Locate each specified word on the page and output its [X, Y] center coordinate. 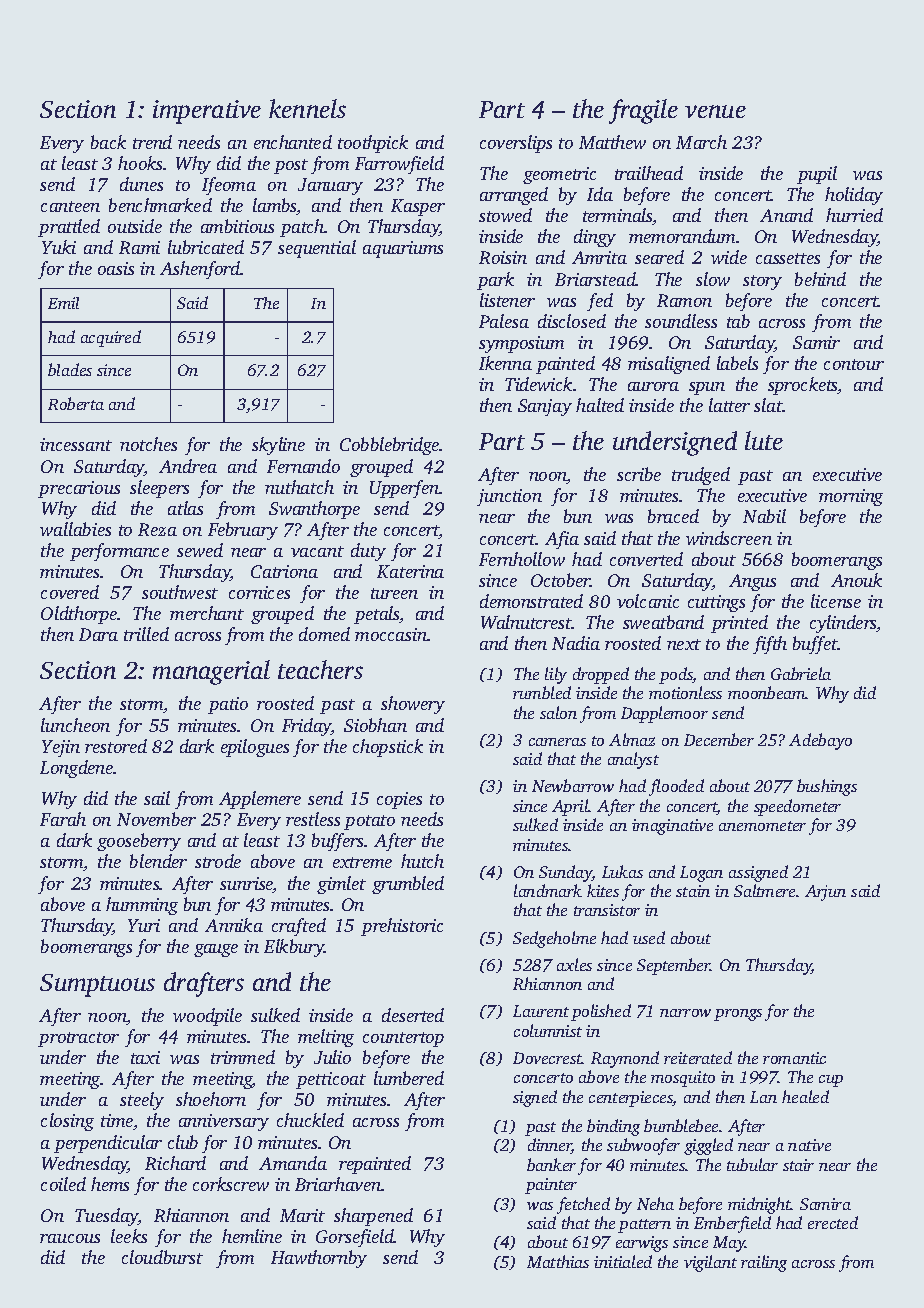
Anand [786, 215]
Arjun [825, 893]
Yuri [144, 925]
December [719, 739]
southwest [180, 592]
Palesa [504, 321]
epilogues [255, 748]
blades [70, 369]
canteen [70, 206]
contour [854, 364]
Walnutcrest [526, 622]
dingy [595, 238]
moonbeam [767, 692]
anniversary [224, 1122]
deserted [413, 1015]
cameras [557, 742]
